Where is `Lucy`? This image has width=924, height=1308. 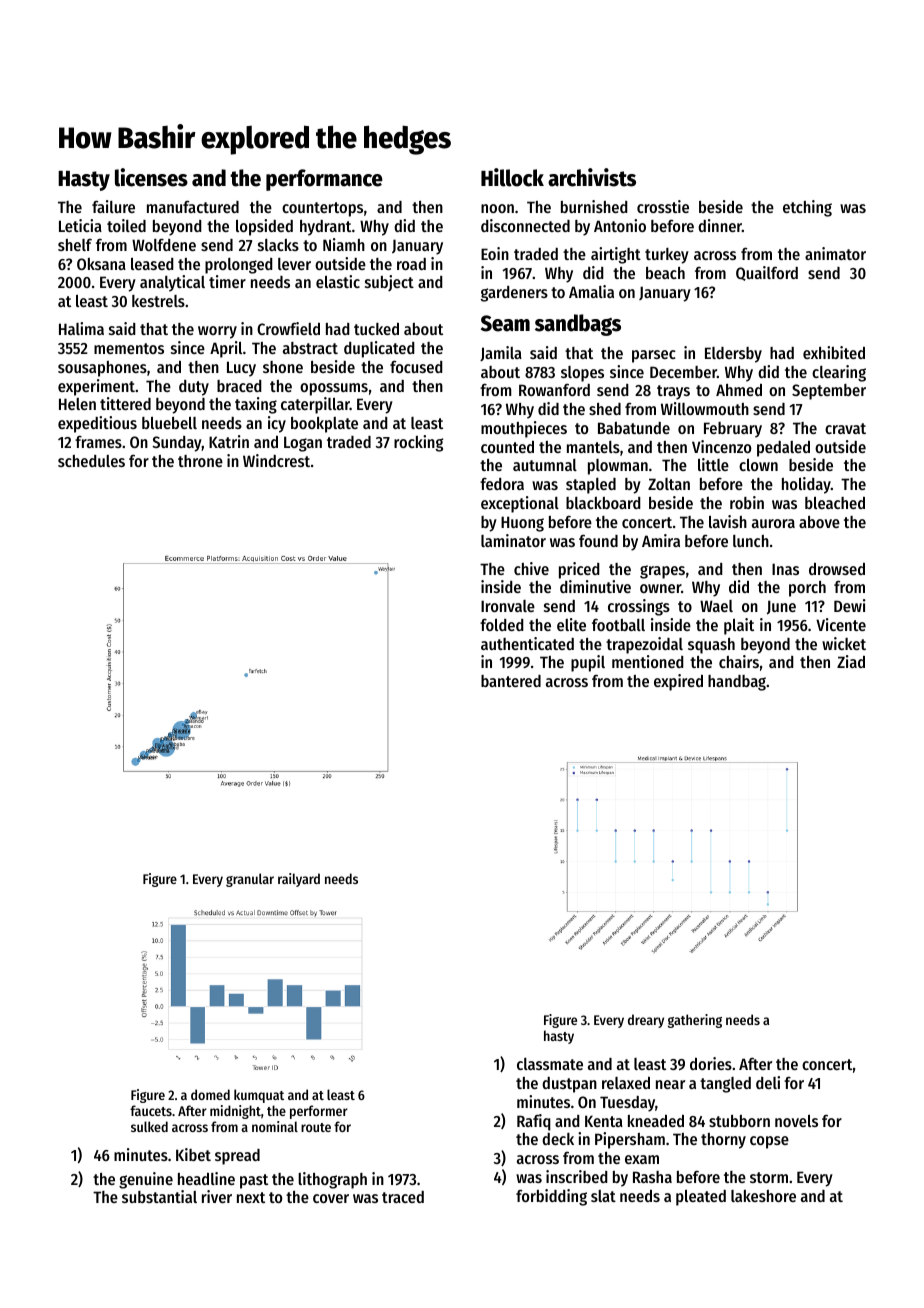
Lucy is located at coordinates (241, 369).
